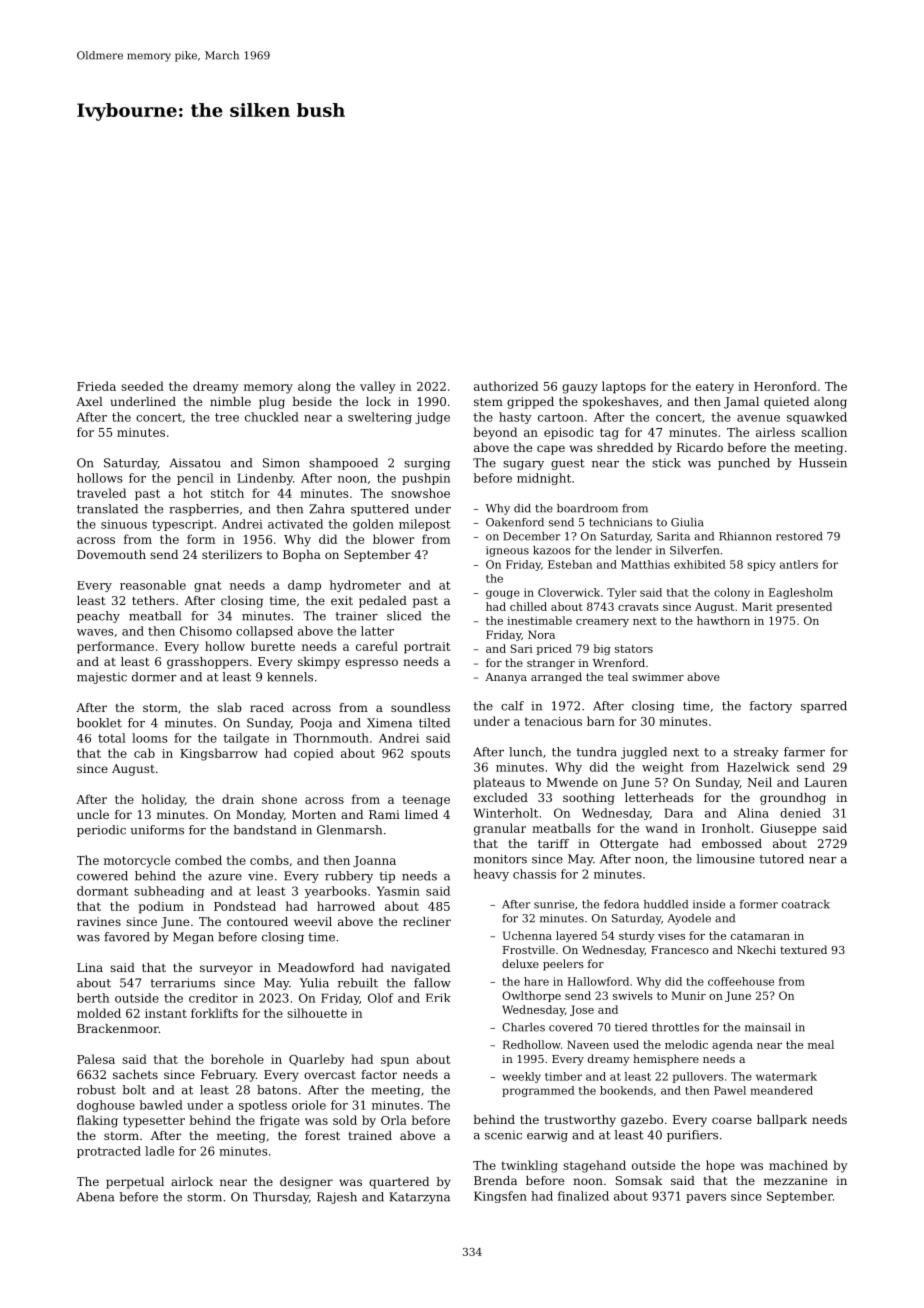 The image size is (924, 1308). I want to click on presented, so click(804, 607).
